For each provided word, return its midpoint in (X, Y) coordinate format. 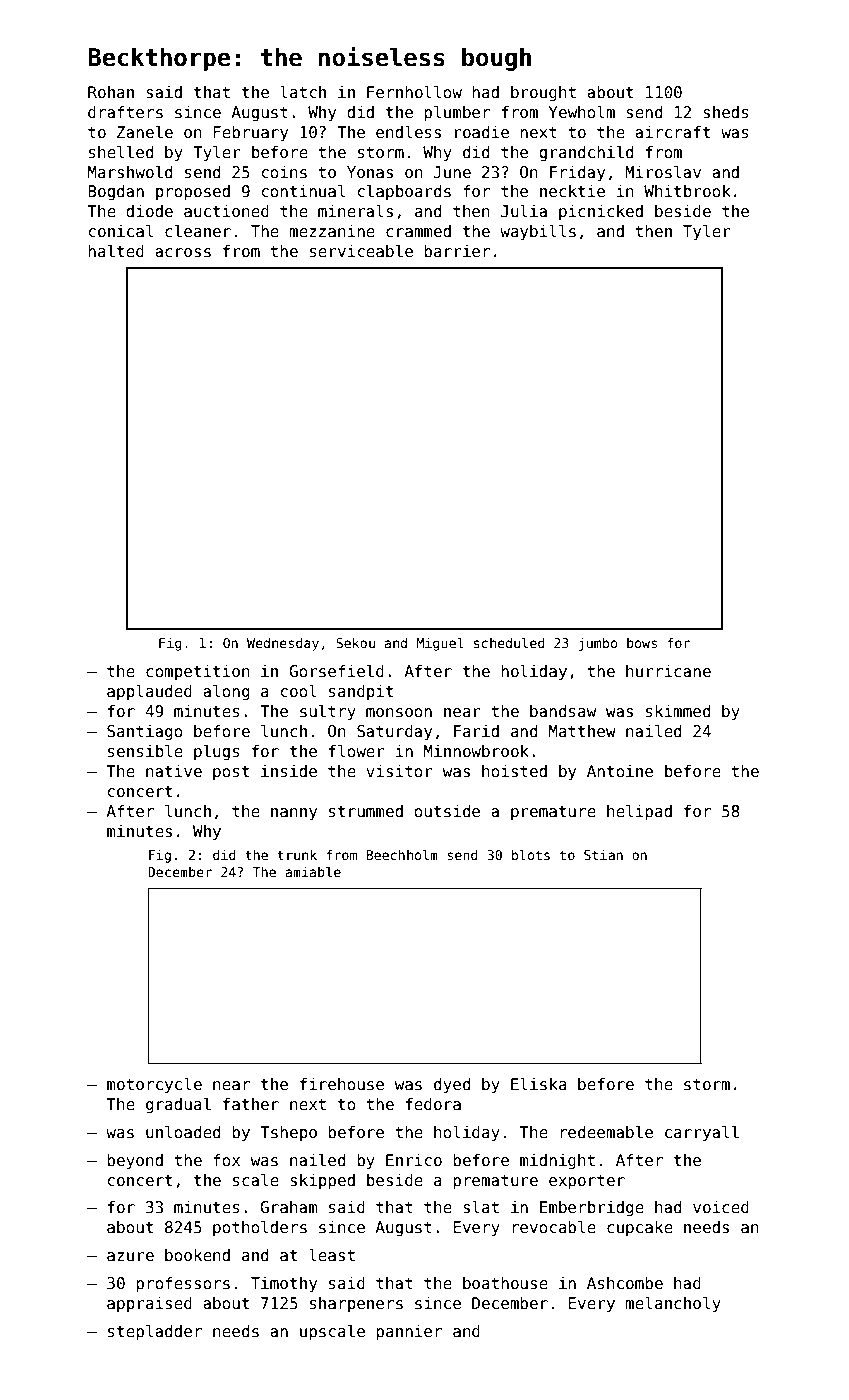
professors (183, 1284)
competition (198, 672)
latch (303, 91)
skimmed (678, 711)
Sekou (355, 643)
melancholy (673, 1304)
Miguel (440, 644)
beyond (135, 1161)
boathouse (505, 1283)
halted (116, 250)
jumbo (598, 644)
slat (481, 1207)
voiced (721, 1207)
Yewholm (582, 112)
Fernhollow (414, 92)
